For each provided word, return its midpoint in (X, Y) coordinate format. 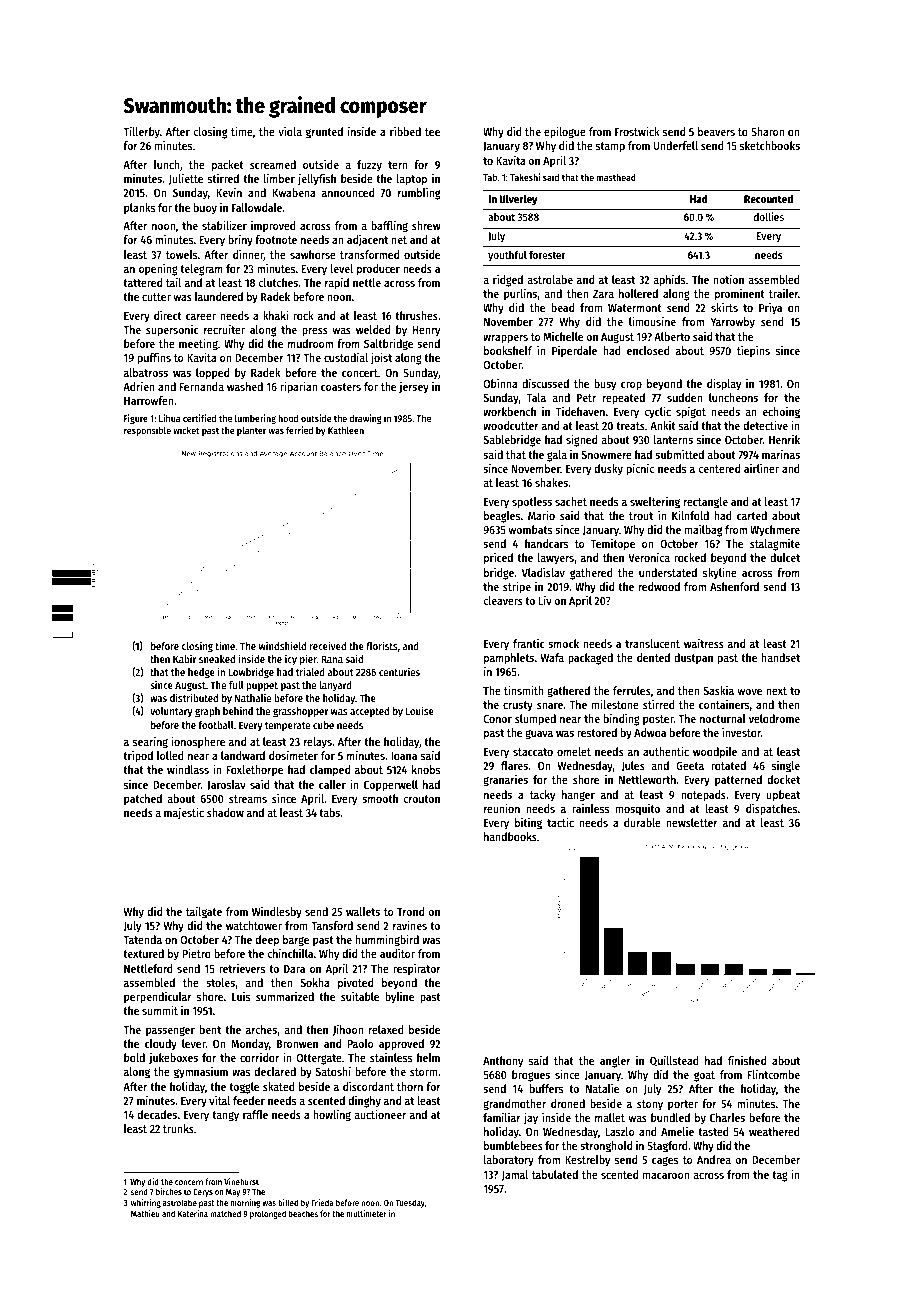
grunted (324, 133)
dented (653, 657)
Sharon (767, 131)
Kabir (184, 658)
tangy (225, 1116)
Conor (497, 719)
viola (290, 131)
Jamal (515, 1175)
